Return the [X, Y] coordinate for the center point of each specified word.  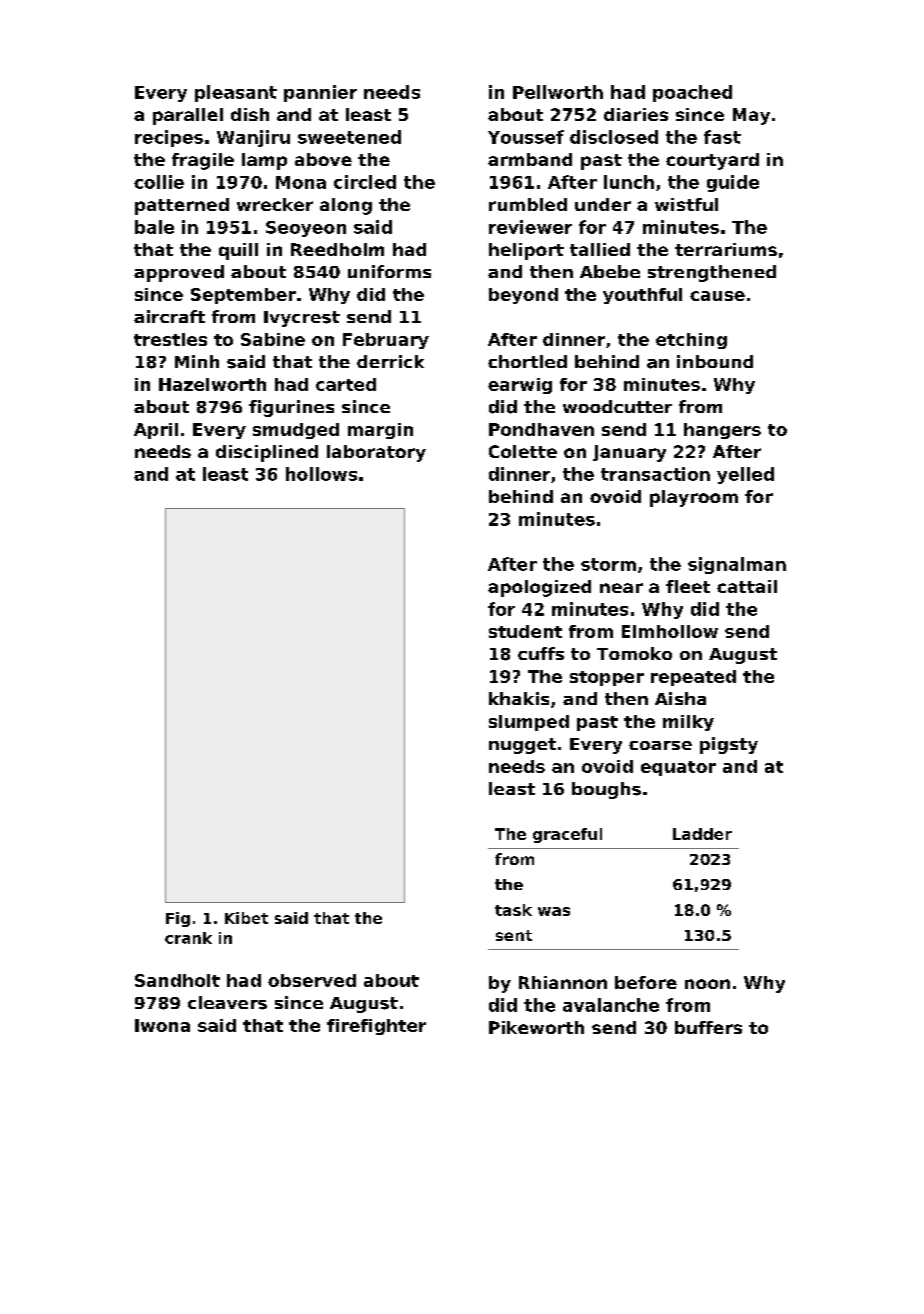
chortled [527, 361]
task [513, 910]
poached [692, 93]
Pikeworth [536, 1027]
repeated [693, 678]
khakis [519, 698]
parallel [188, 116]
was [554, 911]
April [156, 431]
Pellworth [558, 92]
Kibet [246, 918]
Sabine [273, 339]
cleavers [227, 1003]
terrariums [726, 249]
